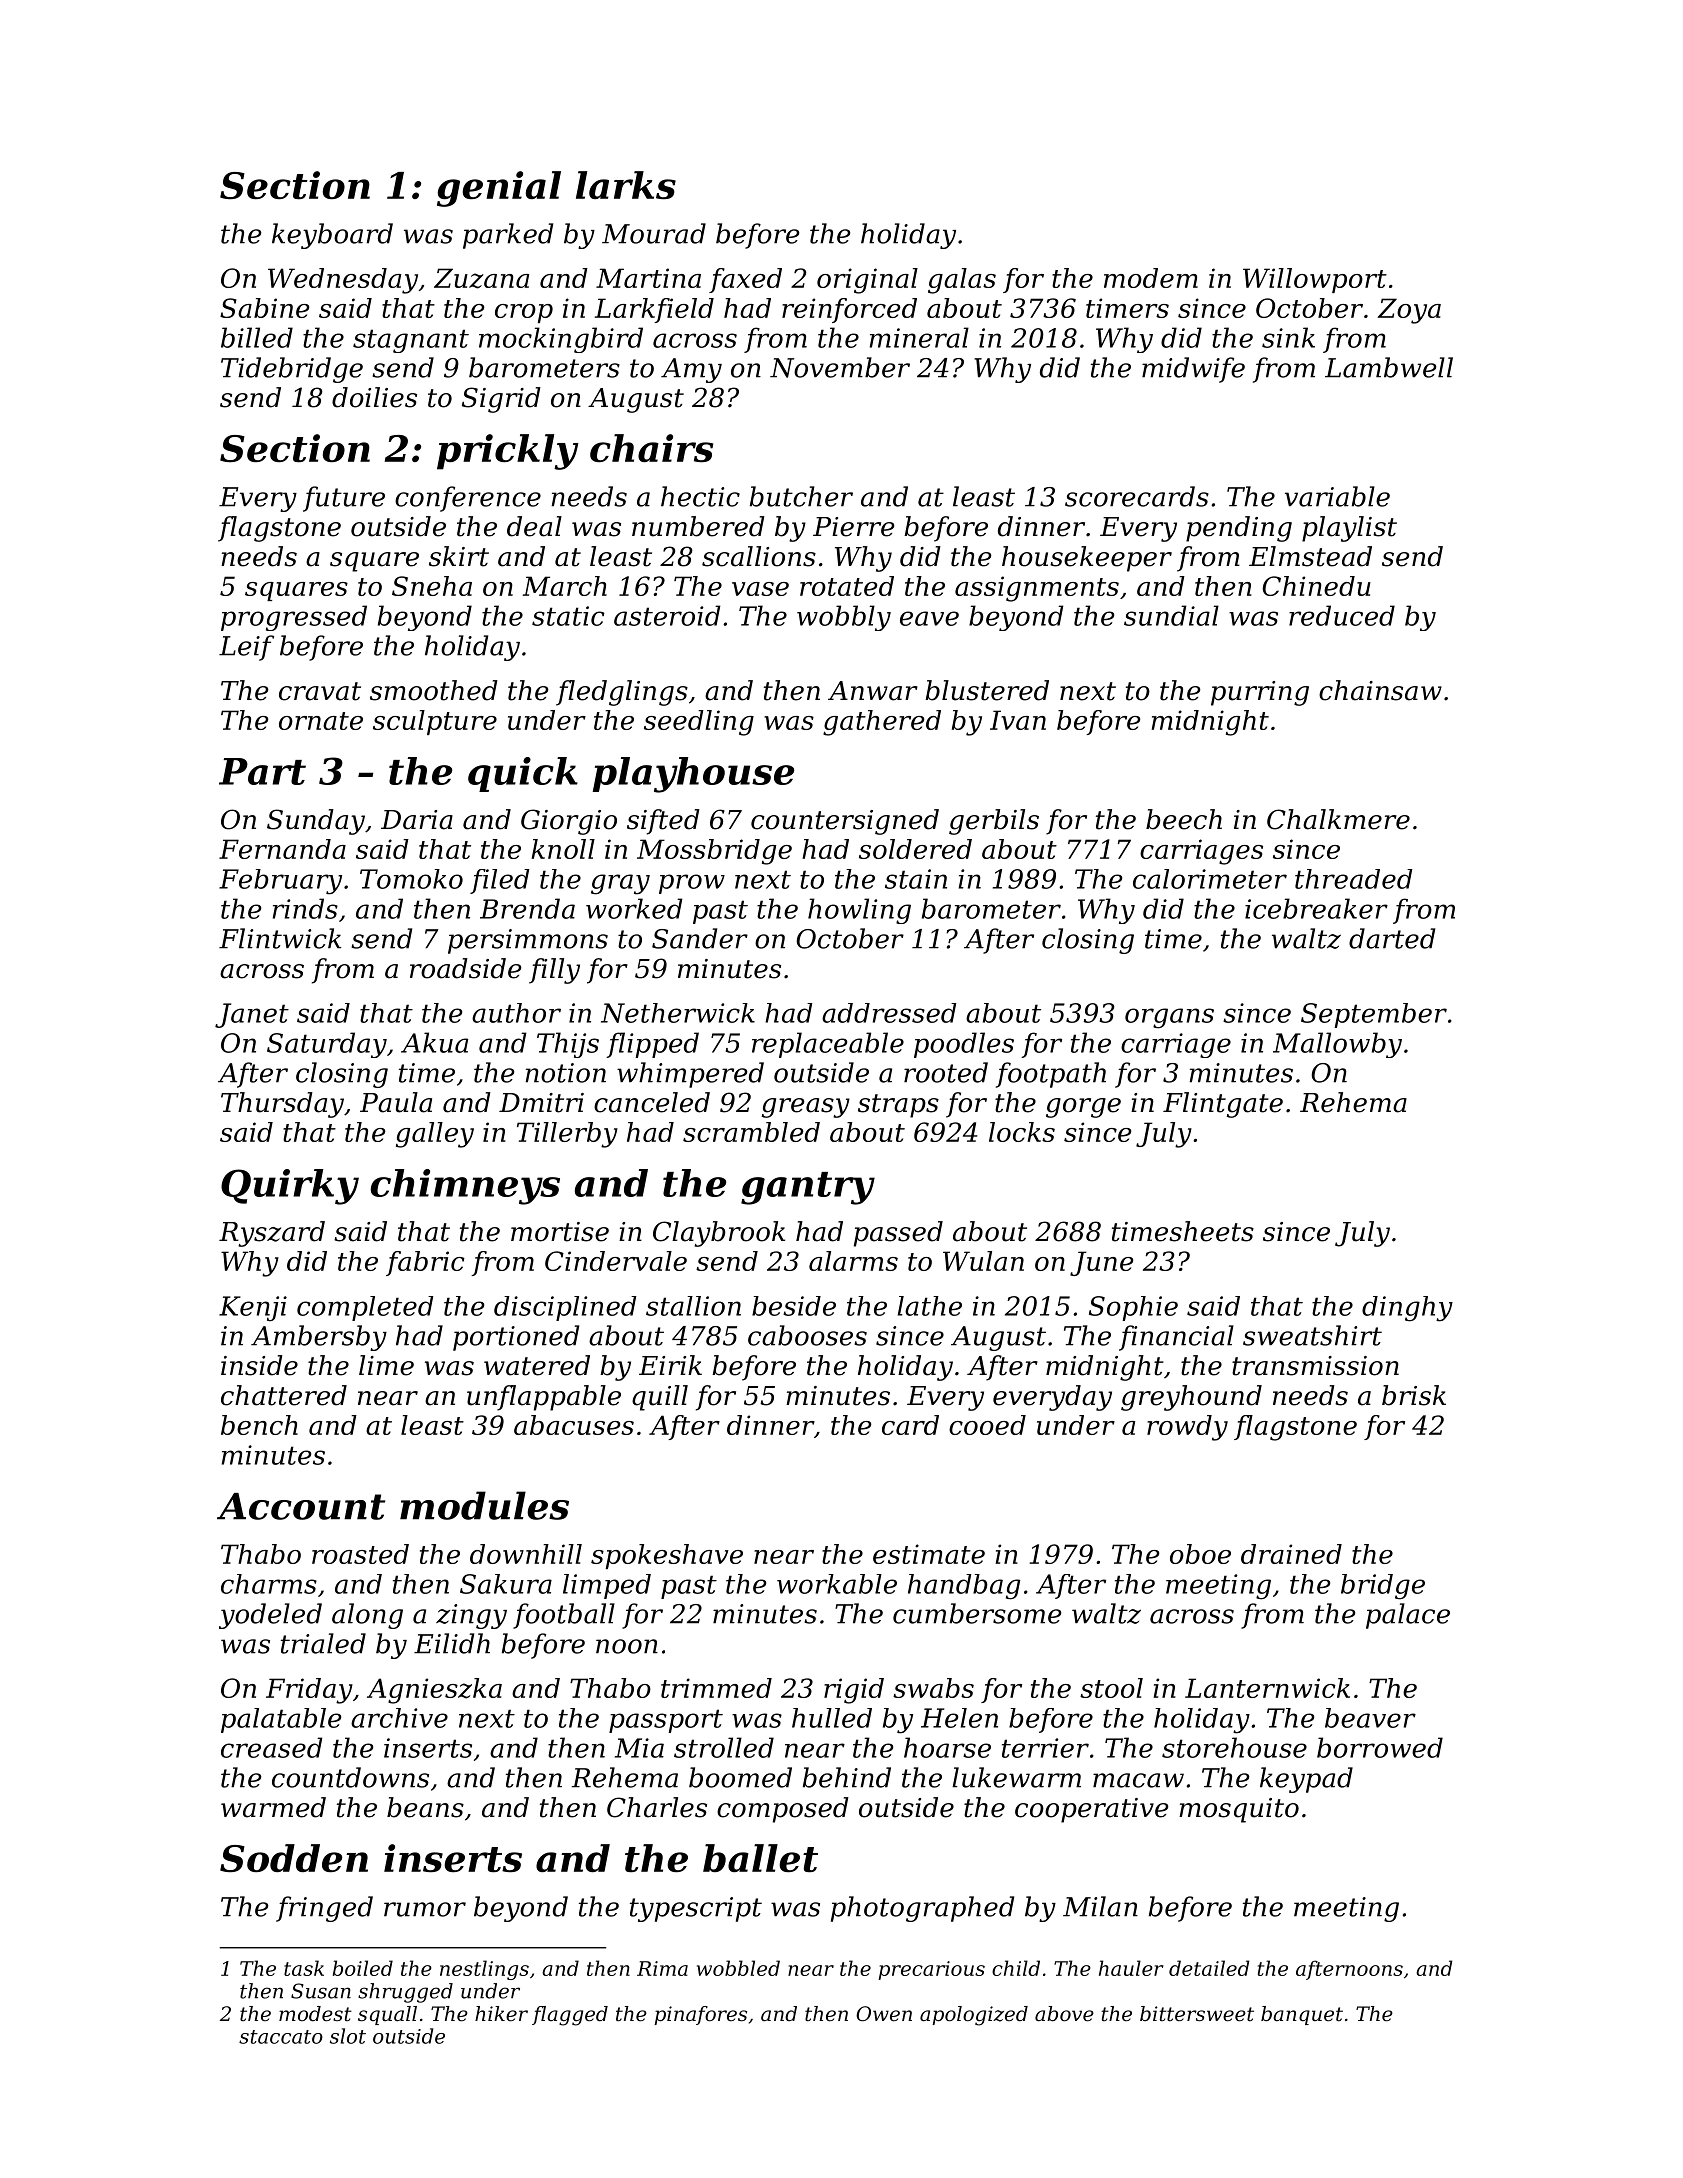 Image resolution: width=1683 pixels, height=2178 pixels. I want to click on cabooses, so click(807, 1335).
